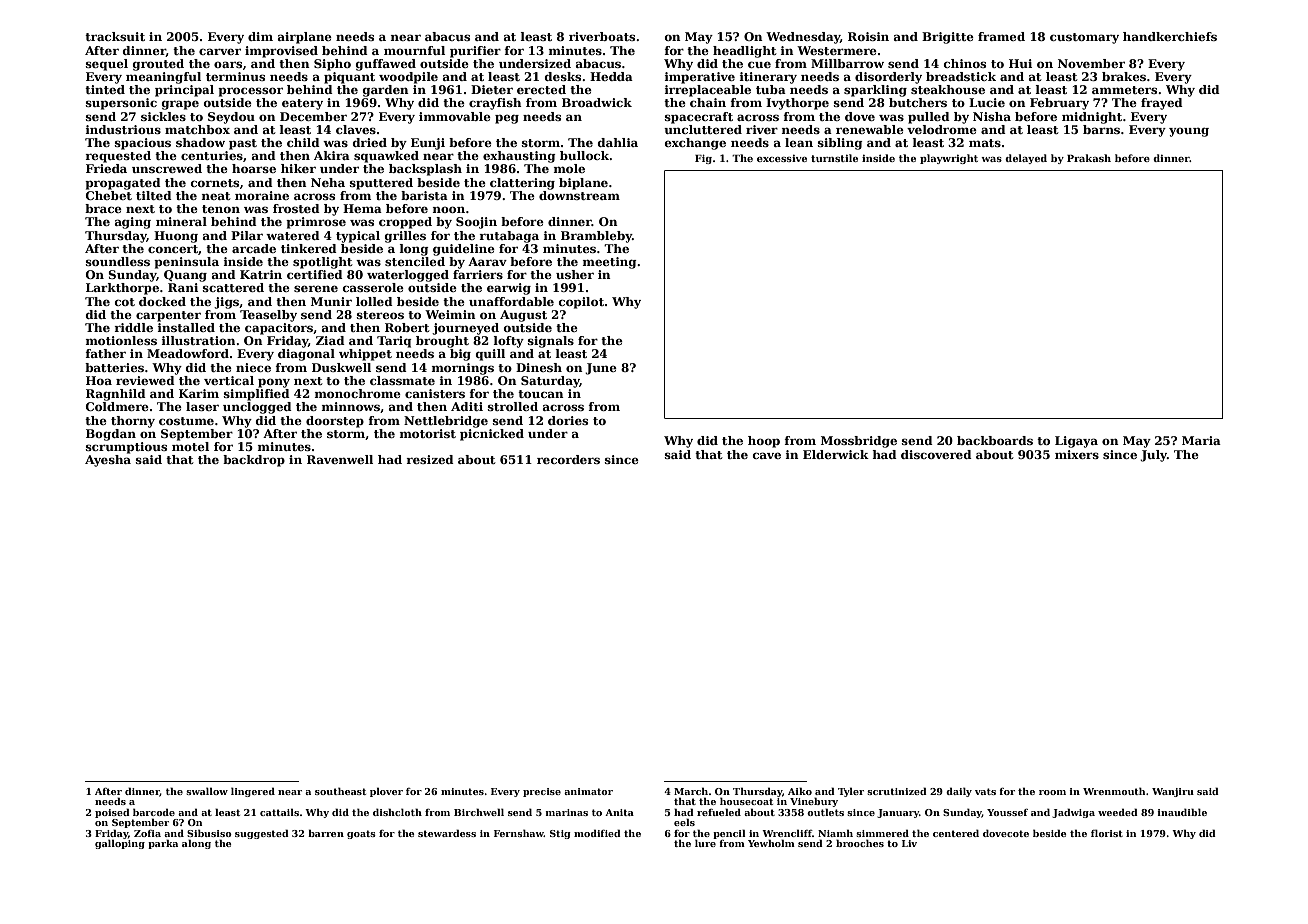 The width and height of the screenshot is (1308, 924). What do you see at coordinates (767, 455) in the screenshot?
I see `cave` at bounding box center [767, 455].
